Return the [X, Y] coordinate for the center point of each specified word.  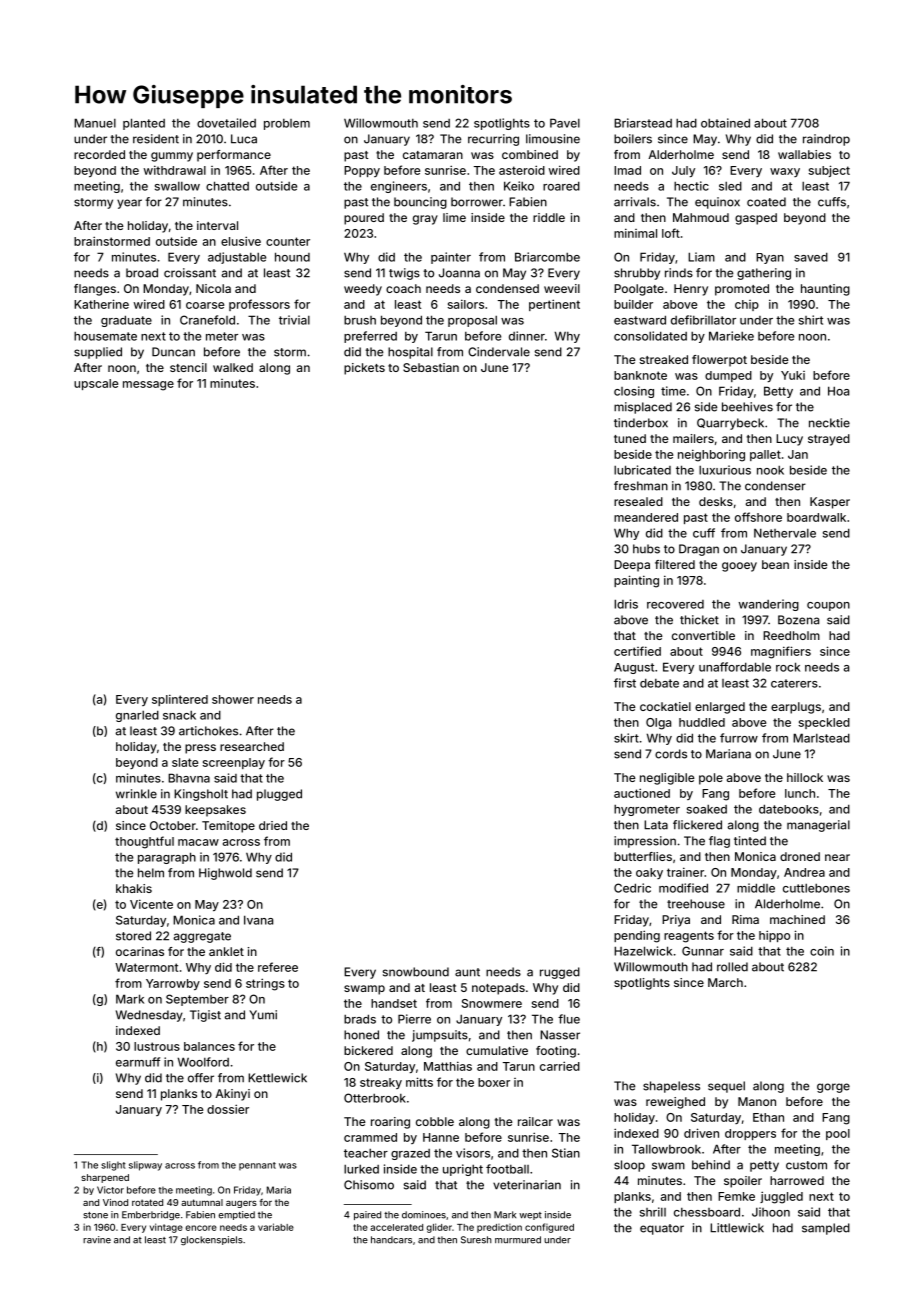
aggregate [202, 937]
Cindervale [499, 352]
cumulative [497, 1050]
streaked [664, 359]
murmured [518, 1240]
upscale [96, 384]
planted [144, 124]
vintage [166, 1228]
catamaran [433, 155]
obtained [725, 123]
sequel [726, 1087]
